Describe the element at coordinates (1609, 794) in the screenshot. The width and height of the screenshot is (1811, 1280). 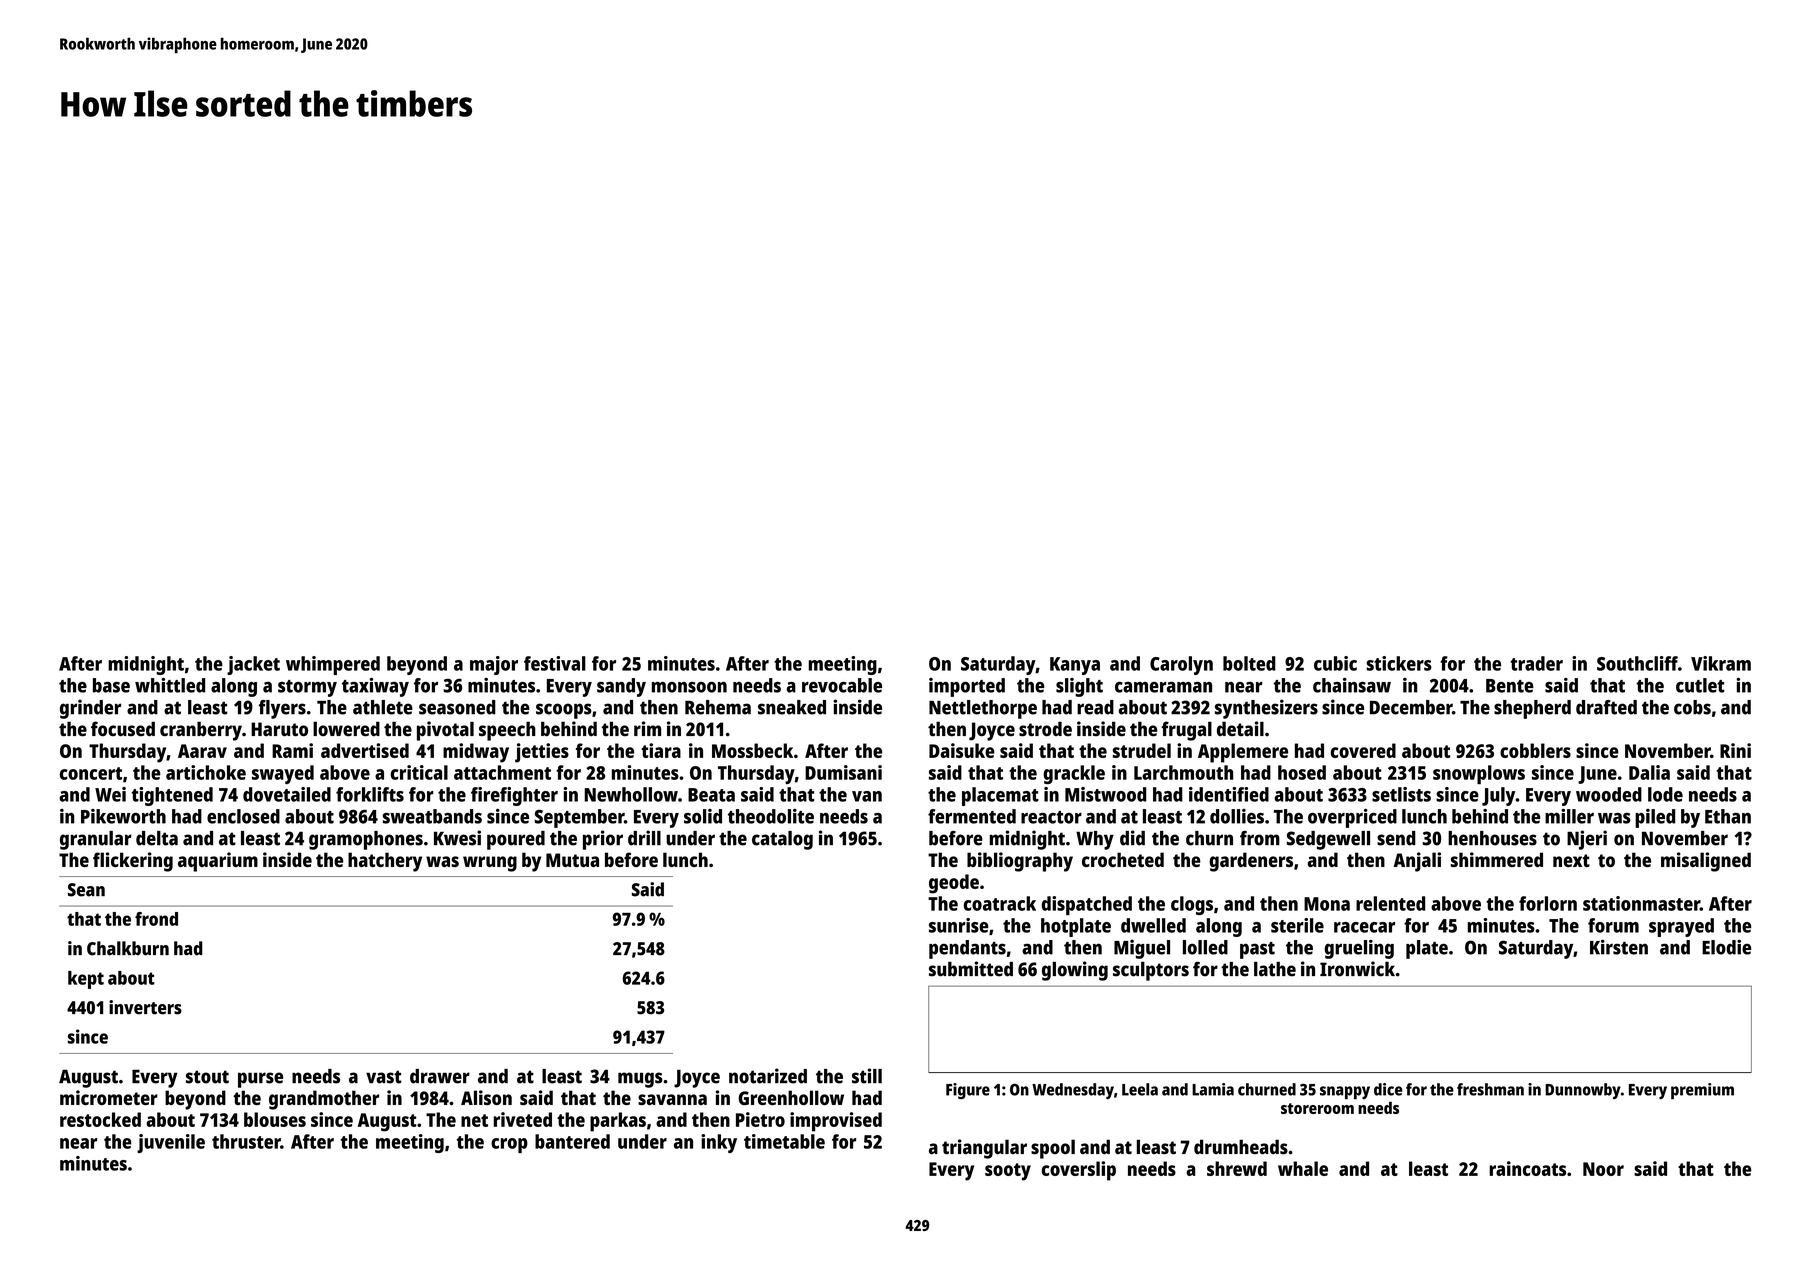
I see `wooded` at that location.
